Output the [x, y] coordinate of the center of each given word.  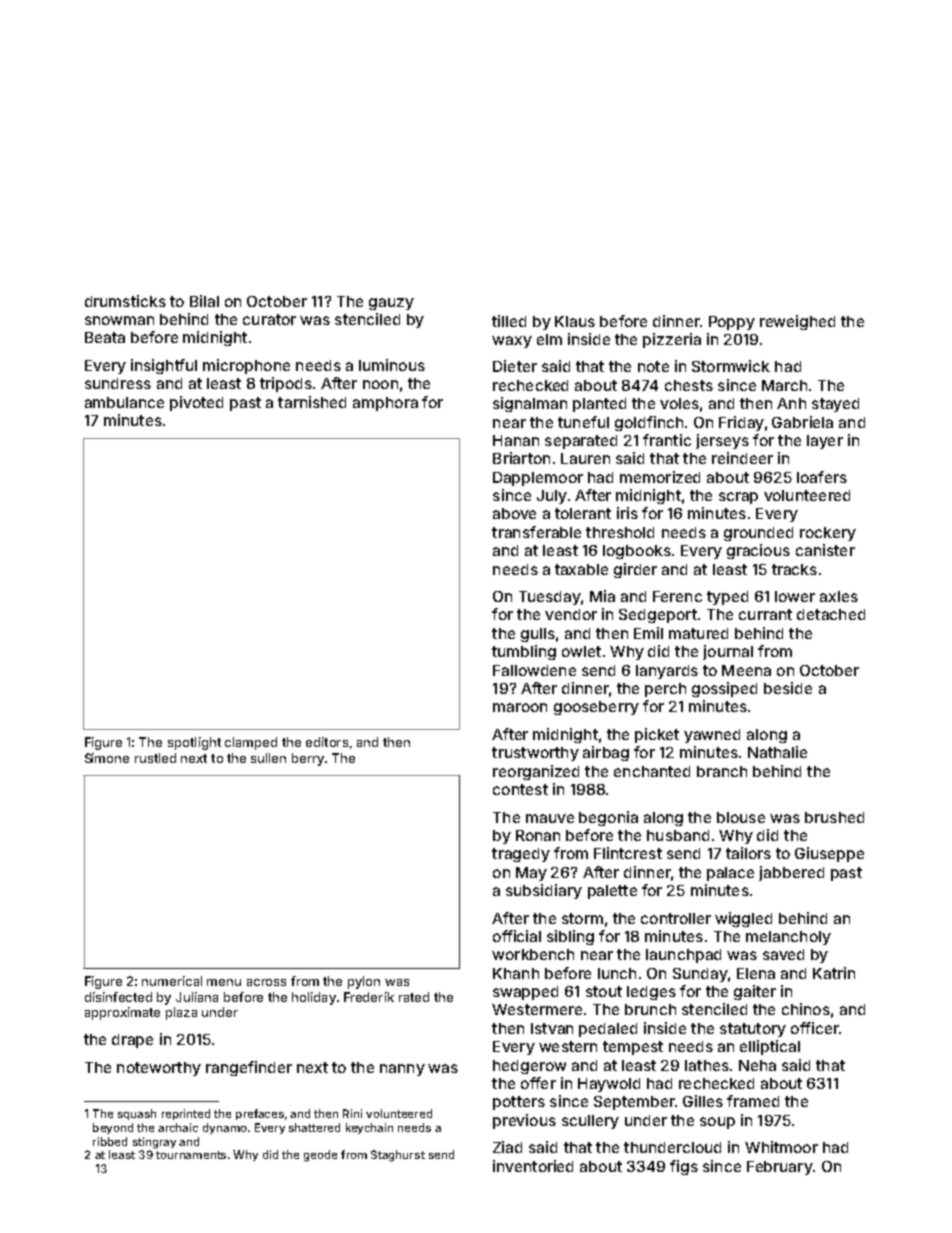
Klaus [575, 321]
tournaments [191, 1155]
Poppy [732, 323]
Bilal [204, 301]
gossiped [724, 689]
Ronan [538, 835]
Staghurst [398, 1156]
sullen [268, 758]
